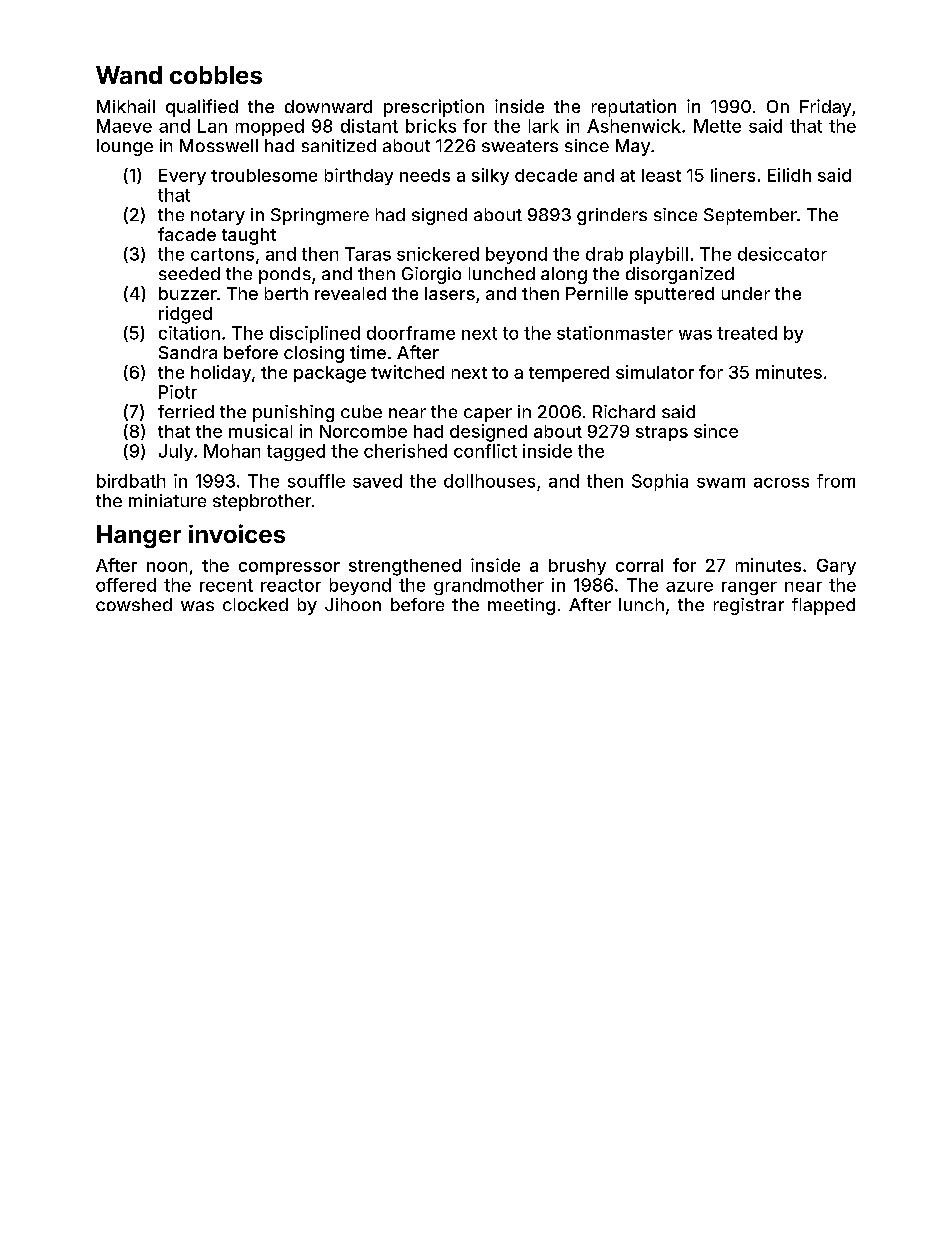 Image resolution: width=952 pixels, height=1233 pixels. Describe the element at coordinates (662, 433) in the screenshot. I see `straps` at that location.
